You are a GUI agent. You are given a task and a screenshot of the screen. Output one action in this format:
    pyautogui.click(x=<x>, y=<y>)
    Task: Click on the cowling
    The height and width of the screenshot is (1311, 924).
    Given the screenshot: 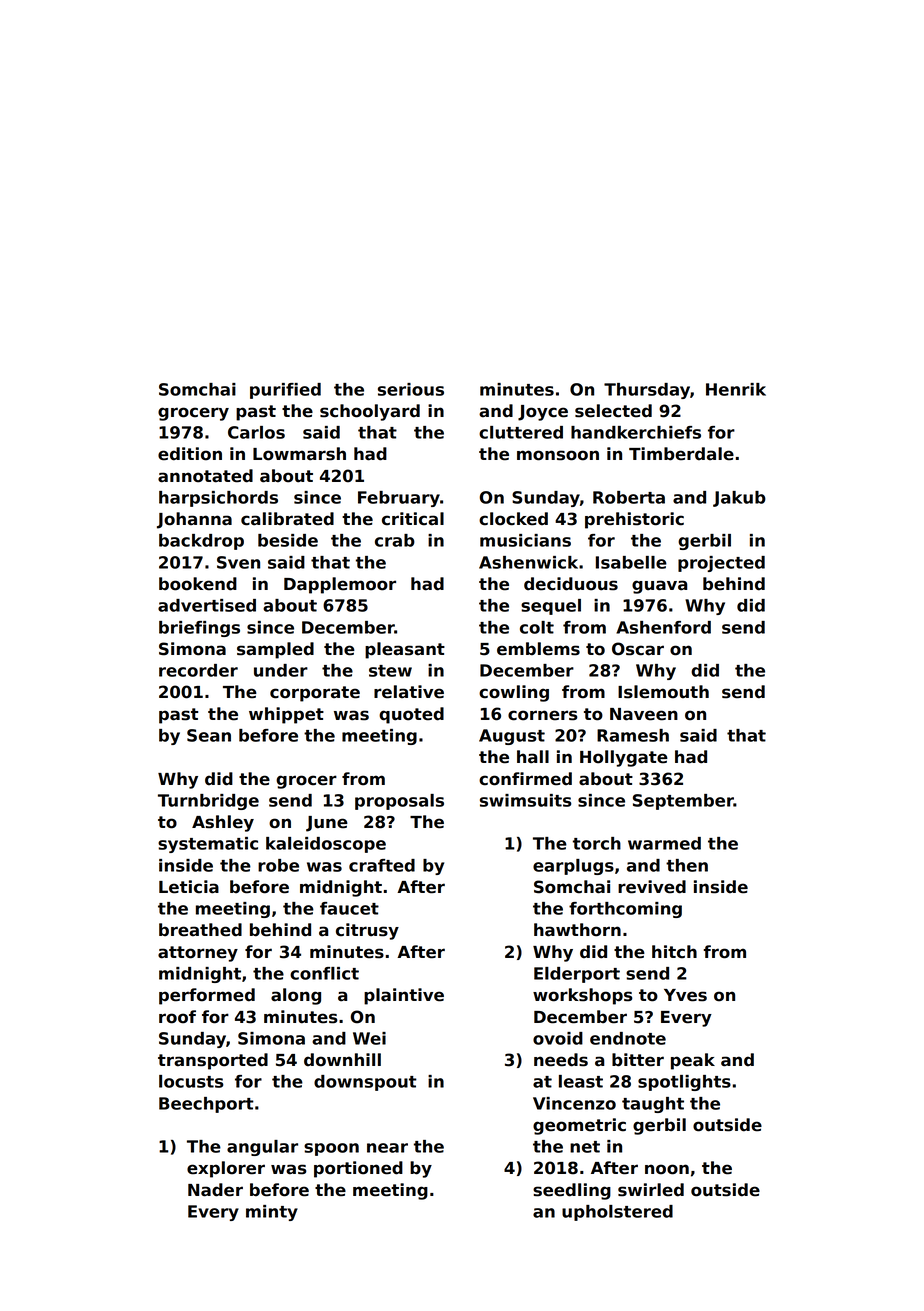 What is the action you would take?
    pyautogui.click(x=514, y=693)
